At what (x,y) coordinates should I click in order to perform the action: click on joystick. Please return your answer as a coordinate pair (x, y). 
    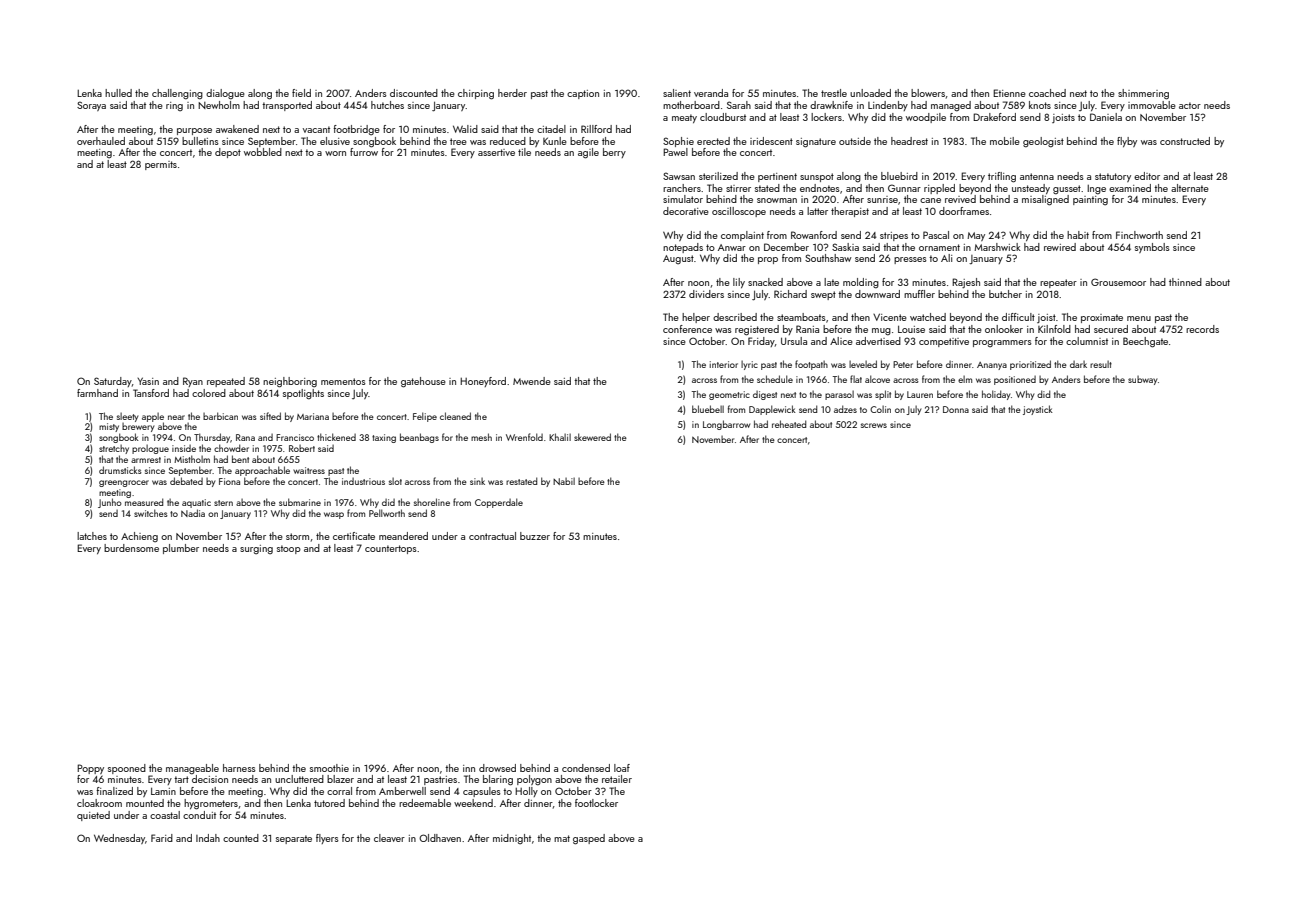
    Looking at the image, I should click on (1038, 410).
